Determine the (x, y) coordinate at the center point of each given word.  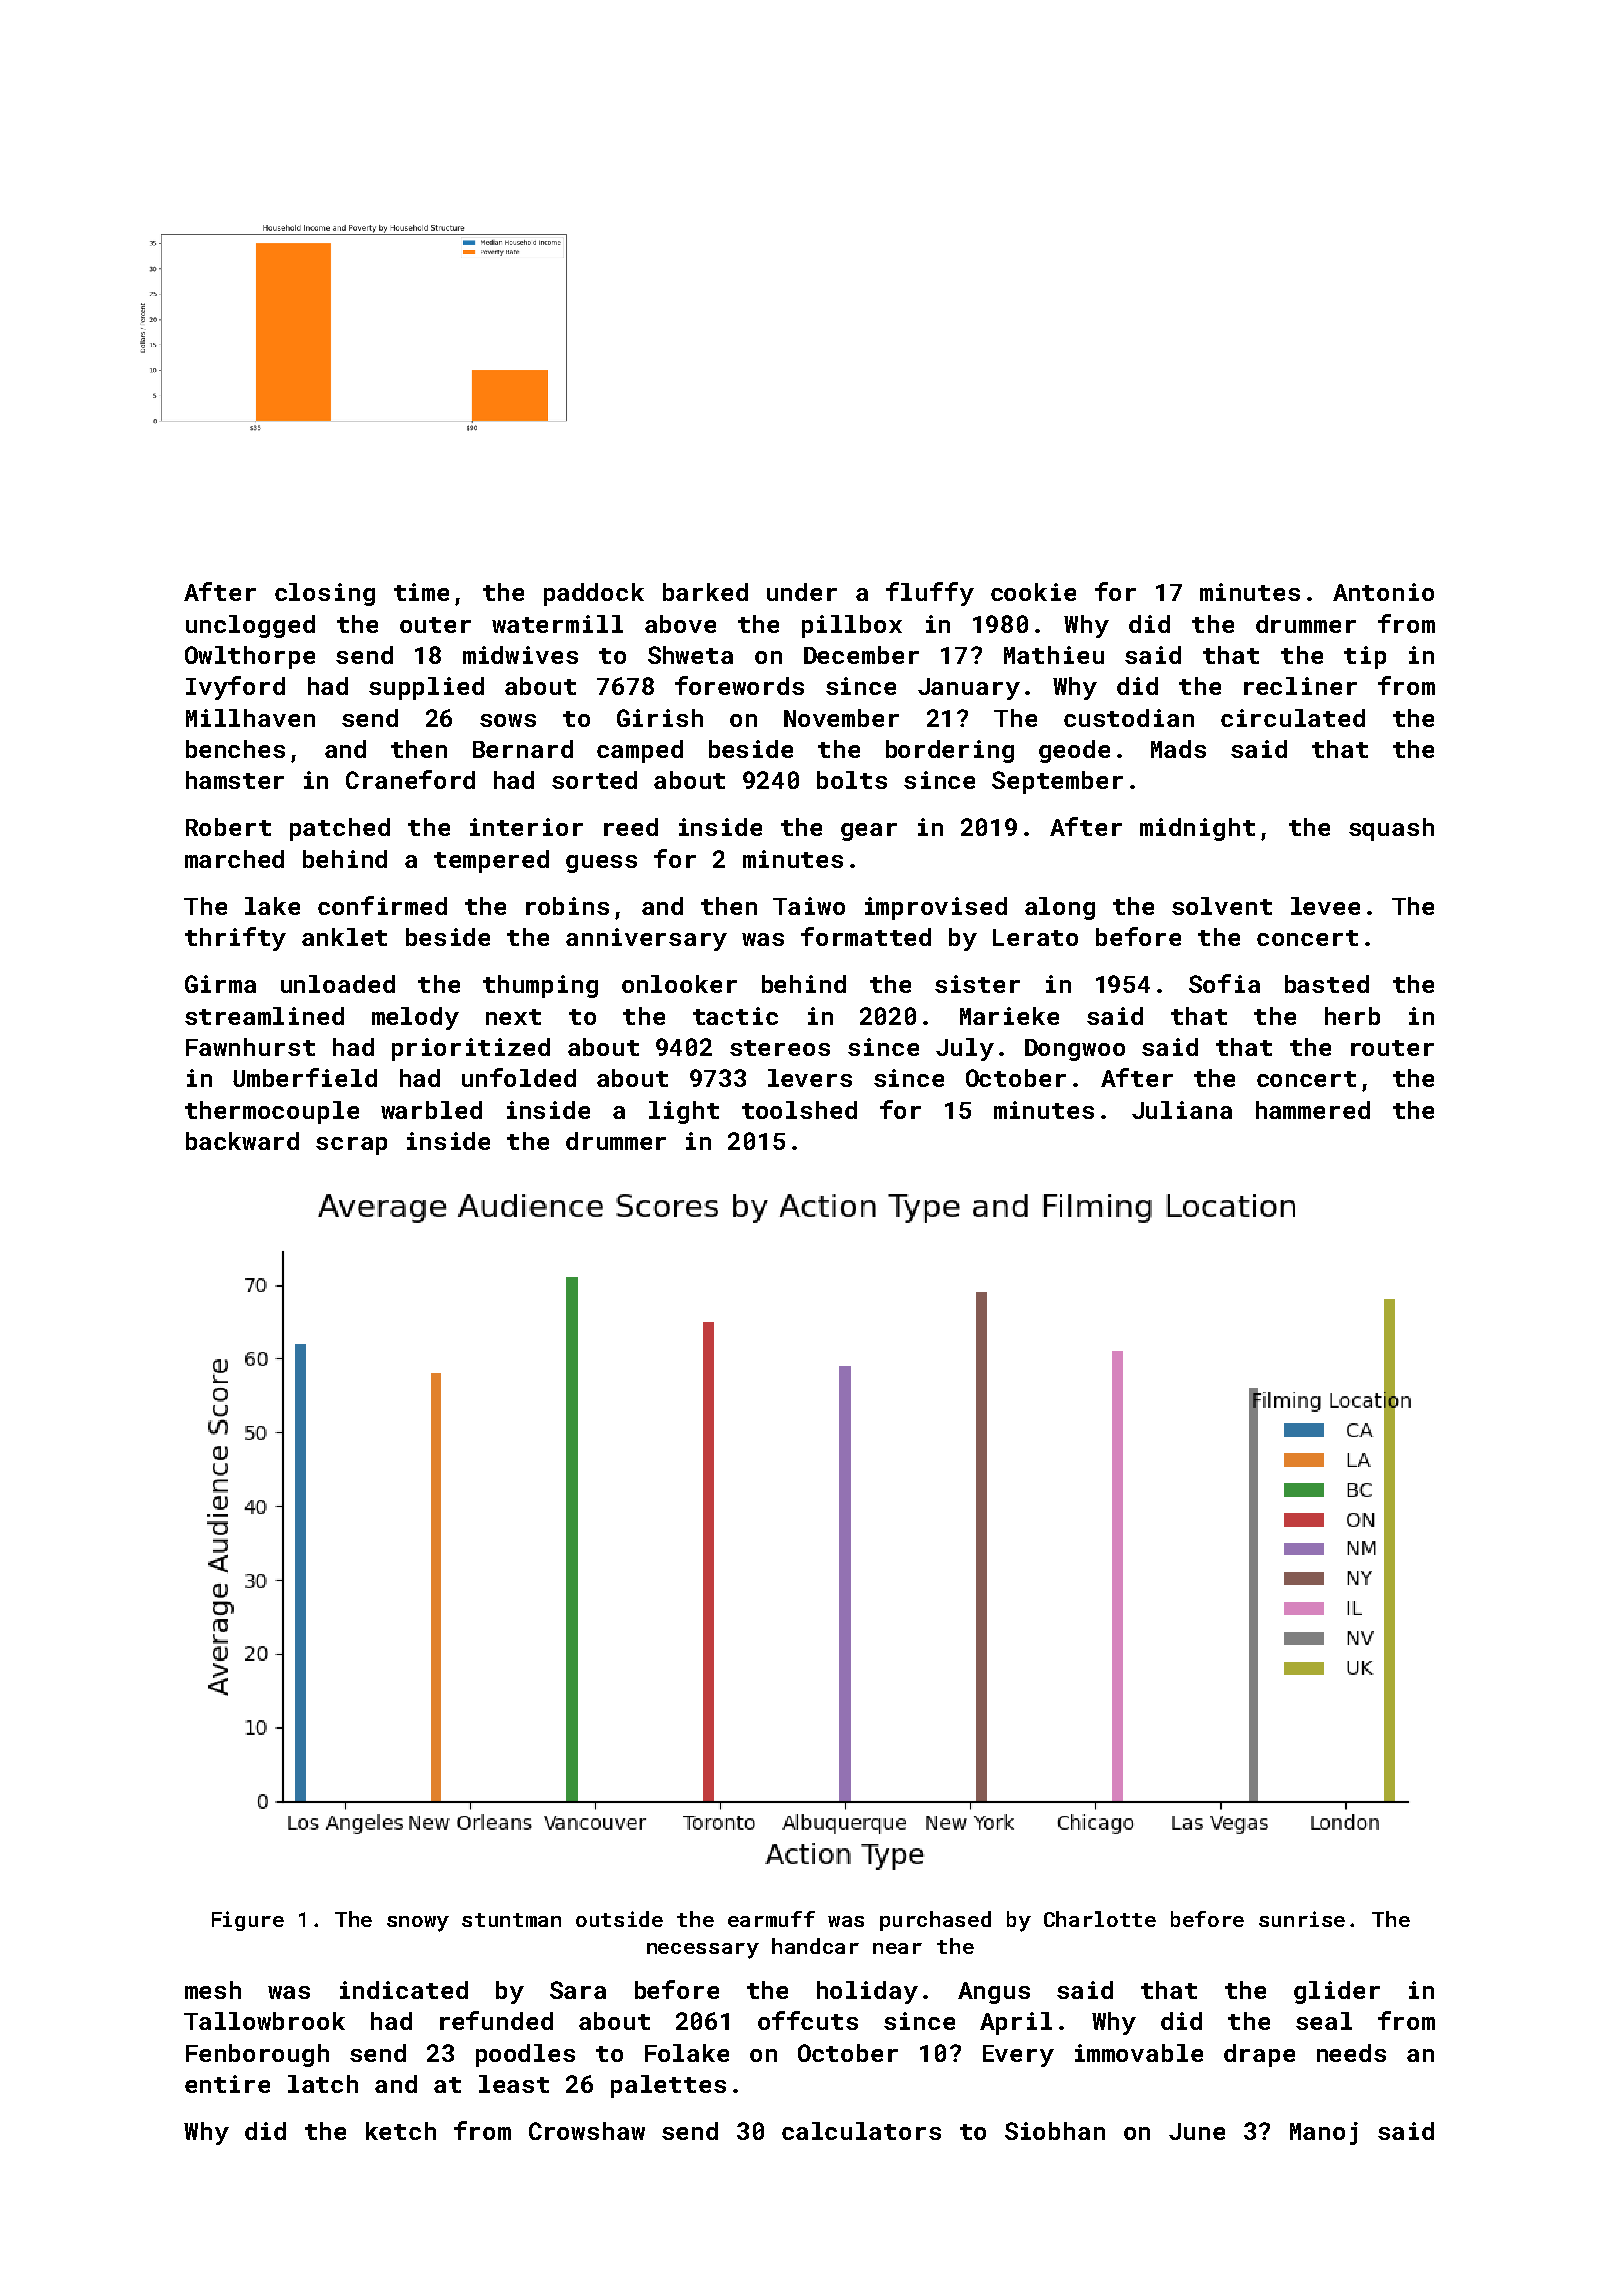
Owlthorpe (250, 657)
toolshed (799, 1110)
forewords (739, 685)
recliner (1300, 686)
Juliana (1182, 1110)
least (514, 2084)
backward (242, 1141)
